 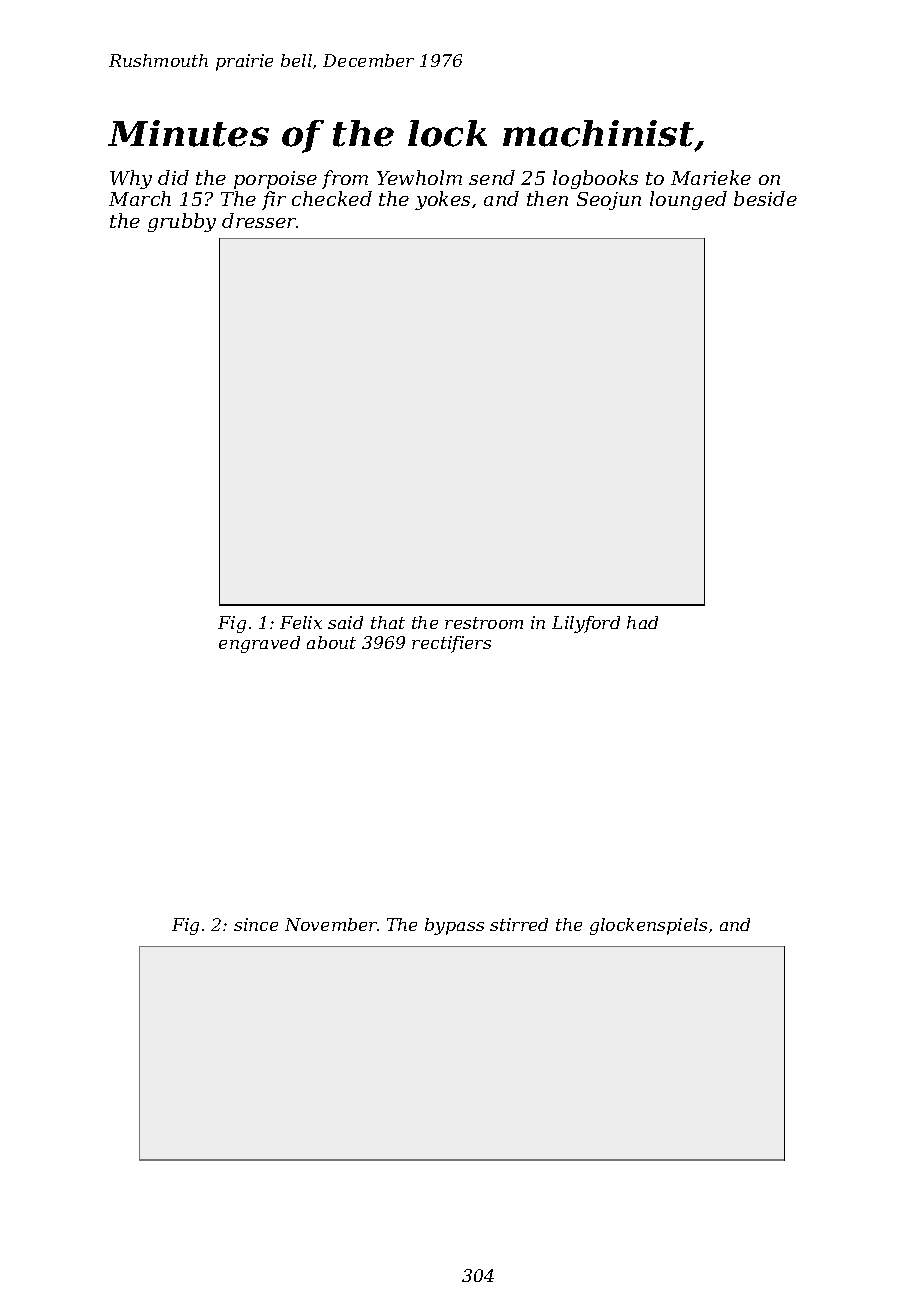 I want to click on Lilyford, so click(x=586, y=624).
